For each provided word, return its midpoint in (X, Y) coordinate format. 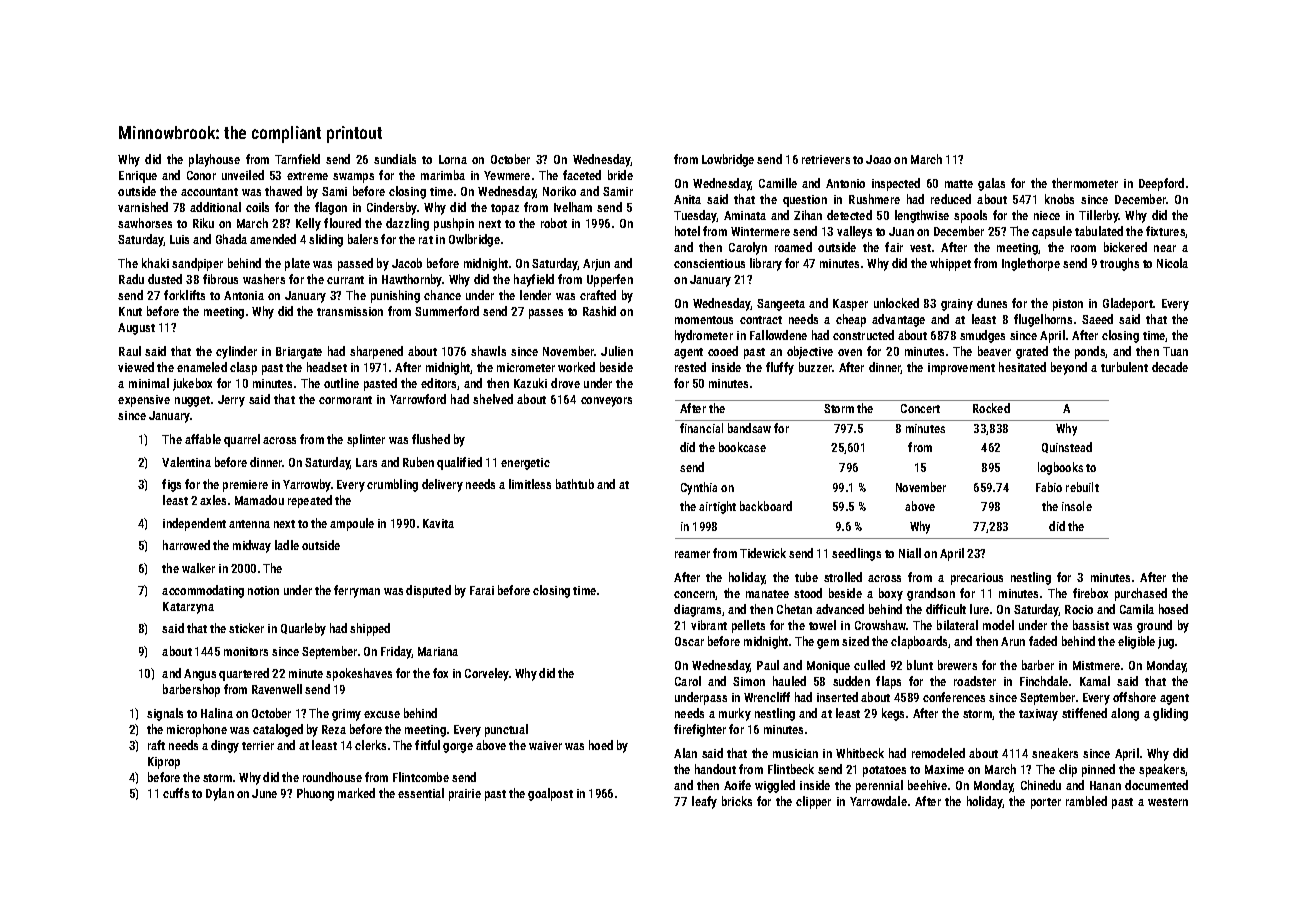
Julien (617, 351)
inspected (896, 184)
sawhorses (145, 223)
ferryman (357, 591)
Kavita (438, 523)
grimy (346, 715)
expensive (144, 401)
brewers (957, 665)
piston (1068, 305)
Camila (1137, 609)
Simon (749, 681)
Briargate (299, 353)
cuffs (176, 793)
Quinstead (1067, 447)
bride (620, 175)
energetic (525, 464)
